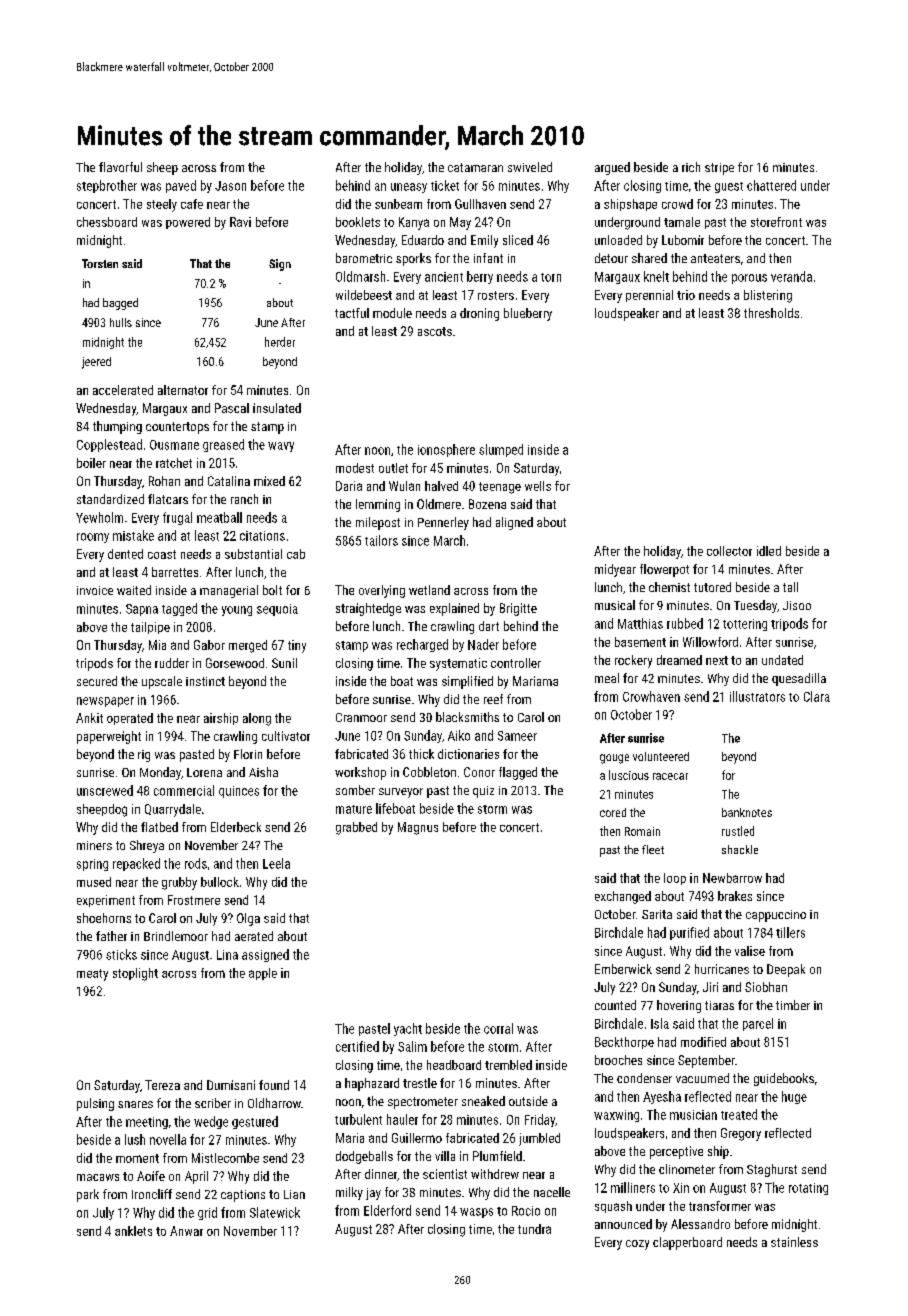 Image resolution: width=908 pixels, height=1316 pixels. What do you see at coordinates (355, 790) in the image?
I see `somber` at bounding box center [355, 790].
